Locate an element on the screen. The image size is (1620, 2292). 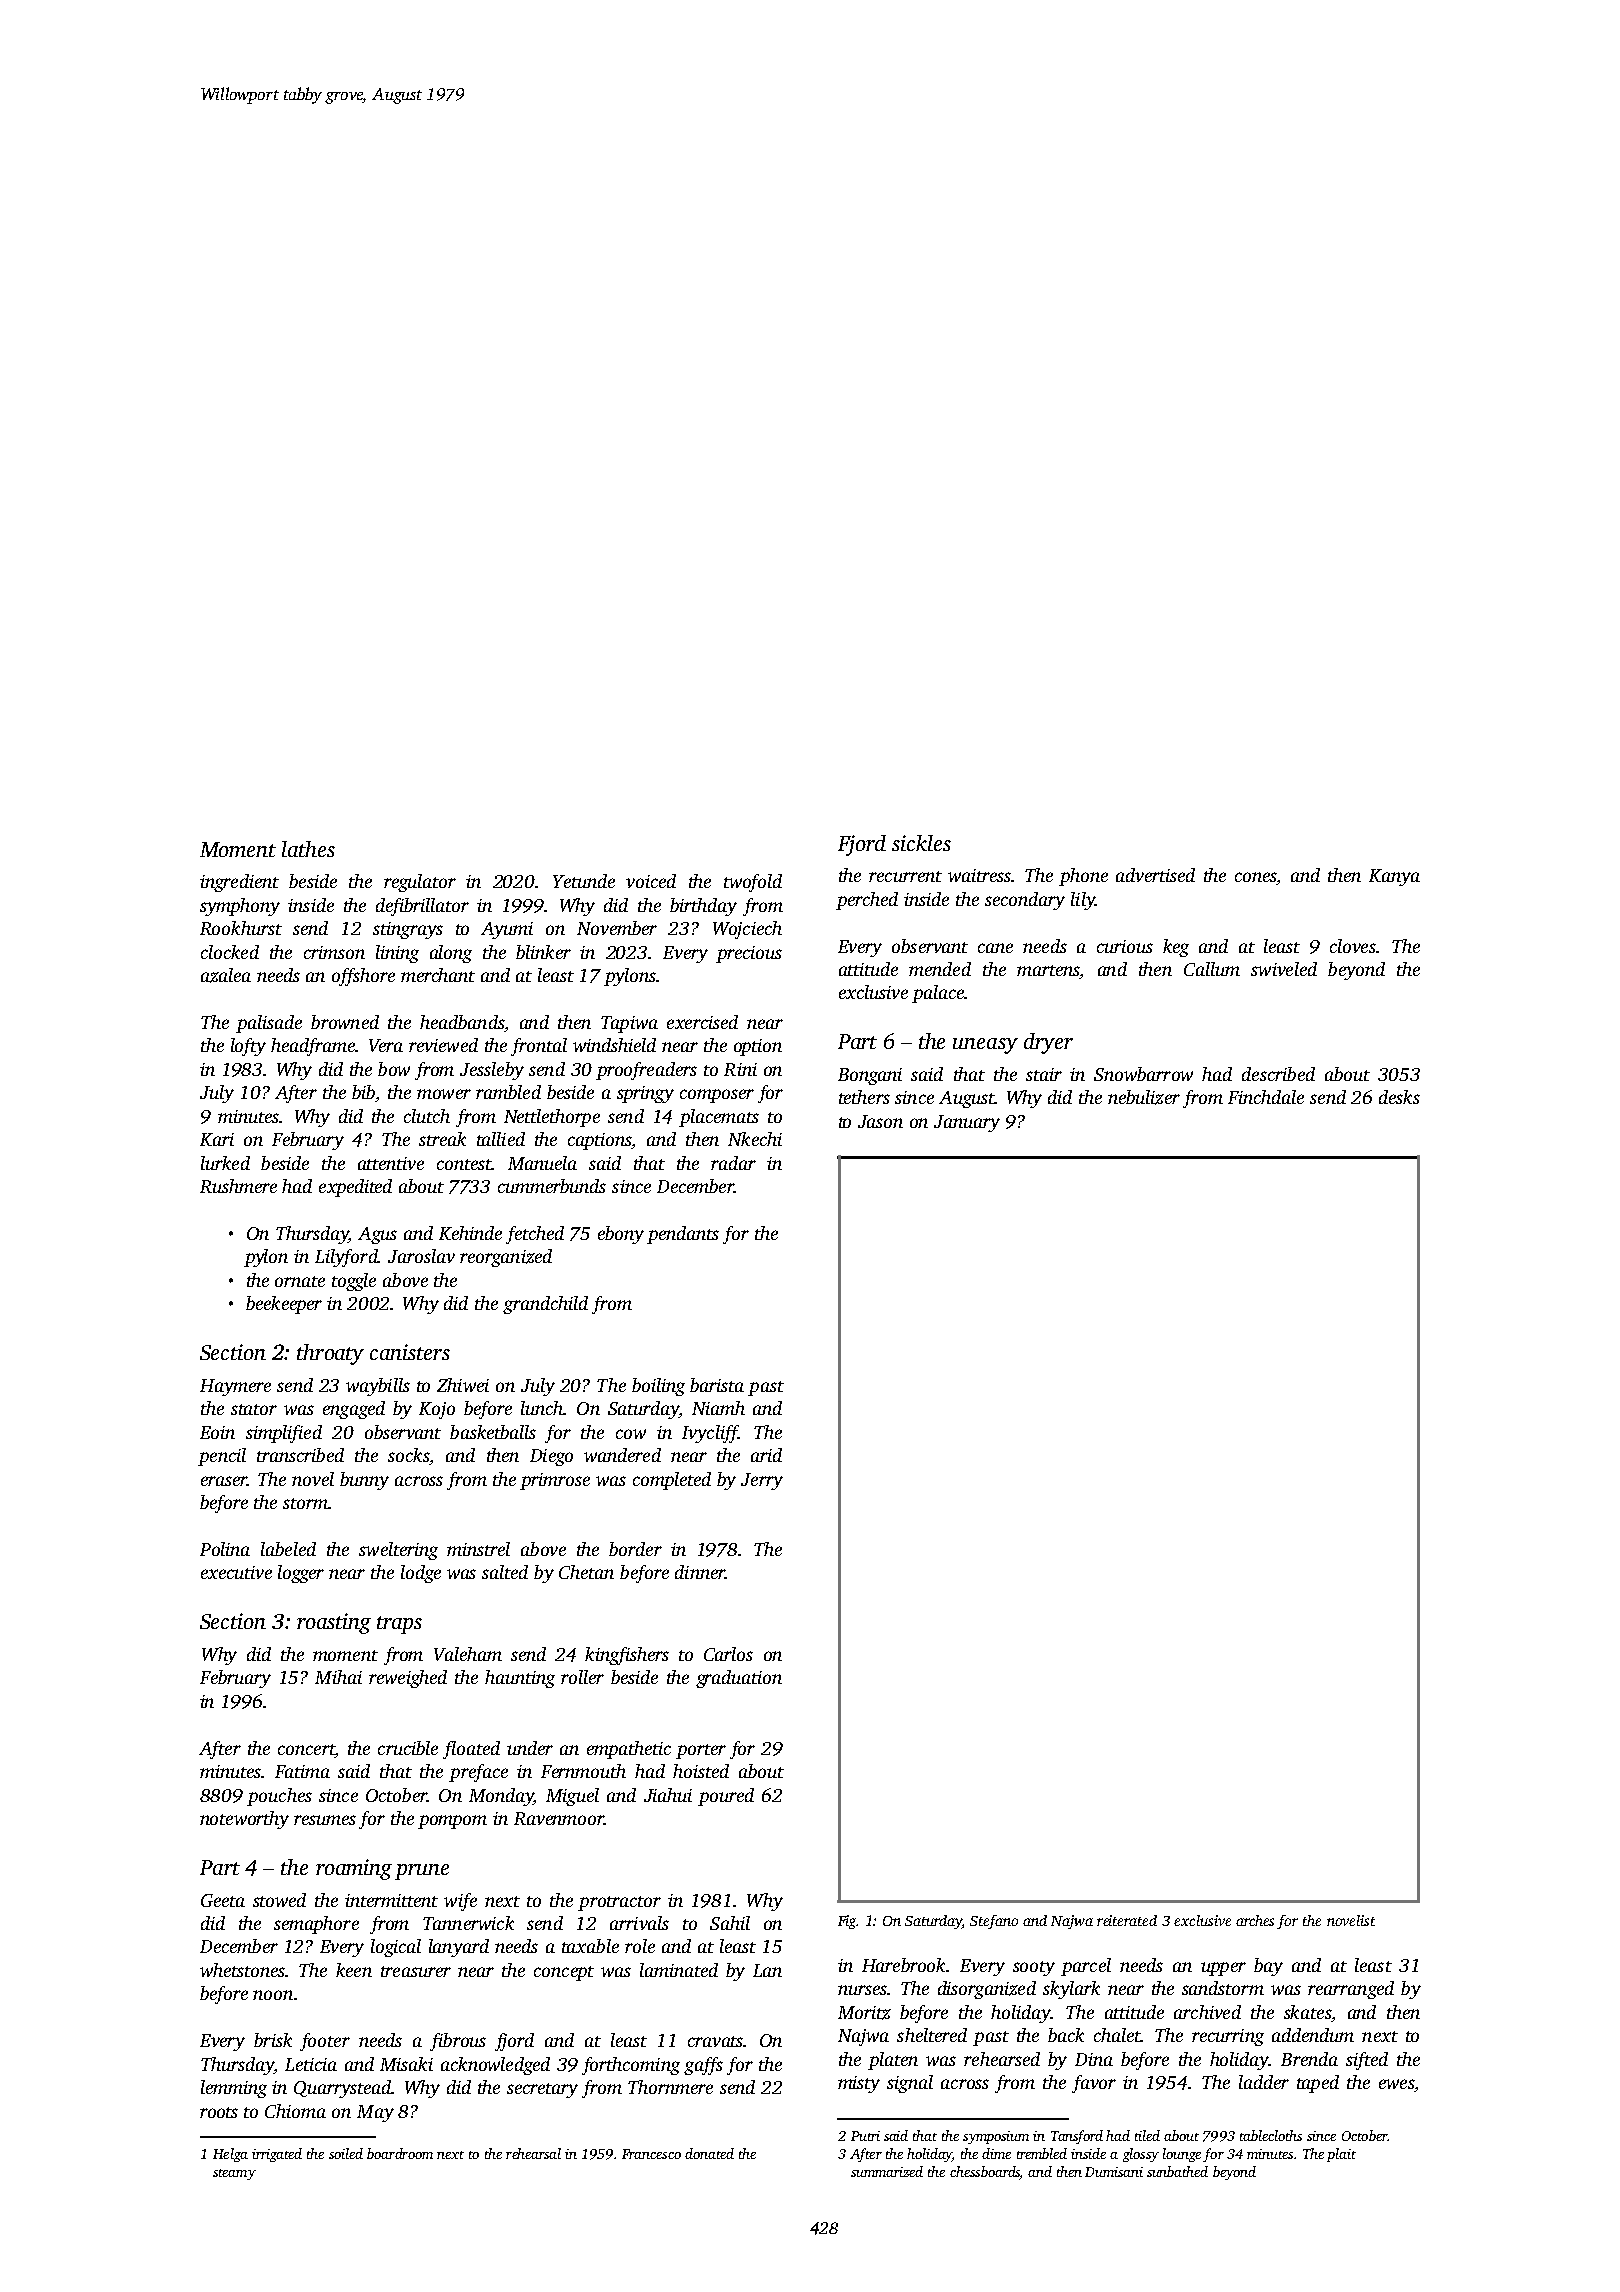
expedited is located at coordinates (355, 1188).
